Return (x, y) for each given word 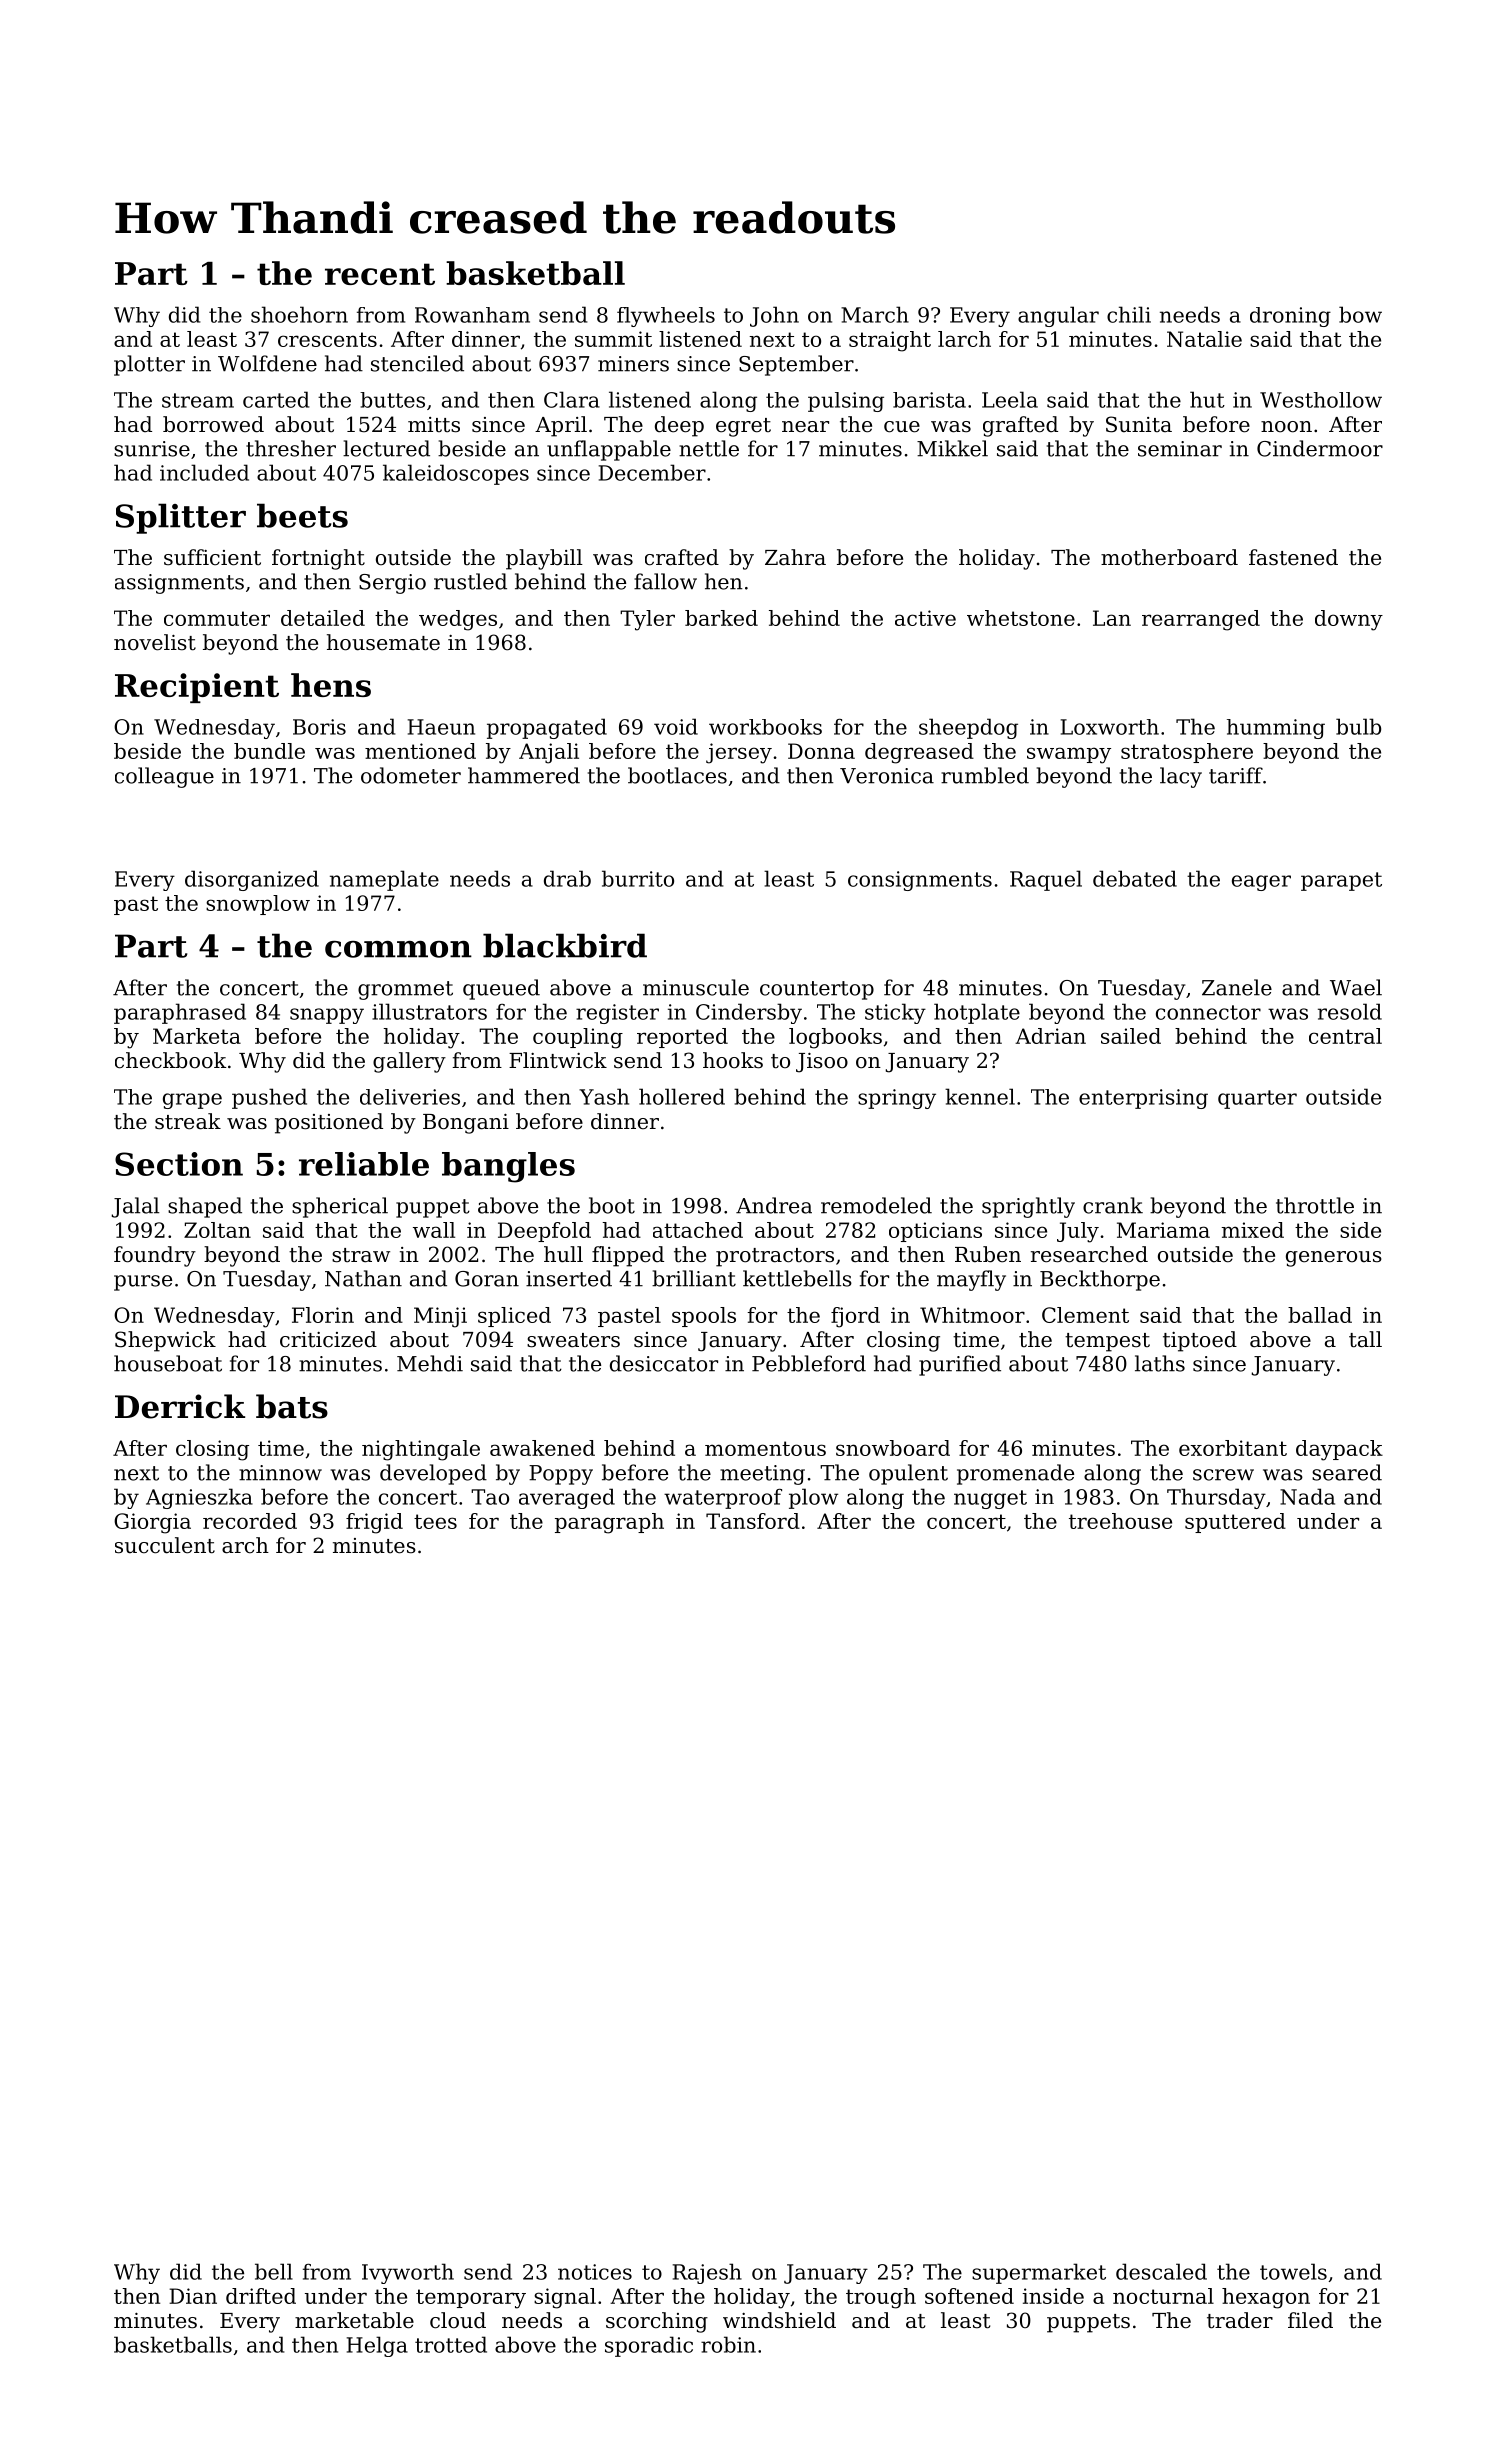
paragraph (609, 1523)
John (774, 316)
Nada (1307, 1496)
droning (1290, 317)
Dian (193, 2296)
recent (380, 274)
